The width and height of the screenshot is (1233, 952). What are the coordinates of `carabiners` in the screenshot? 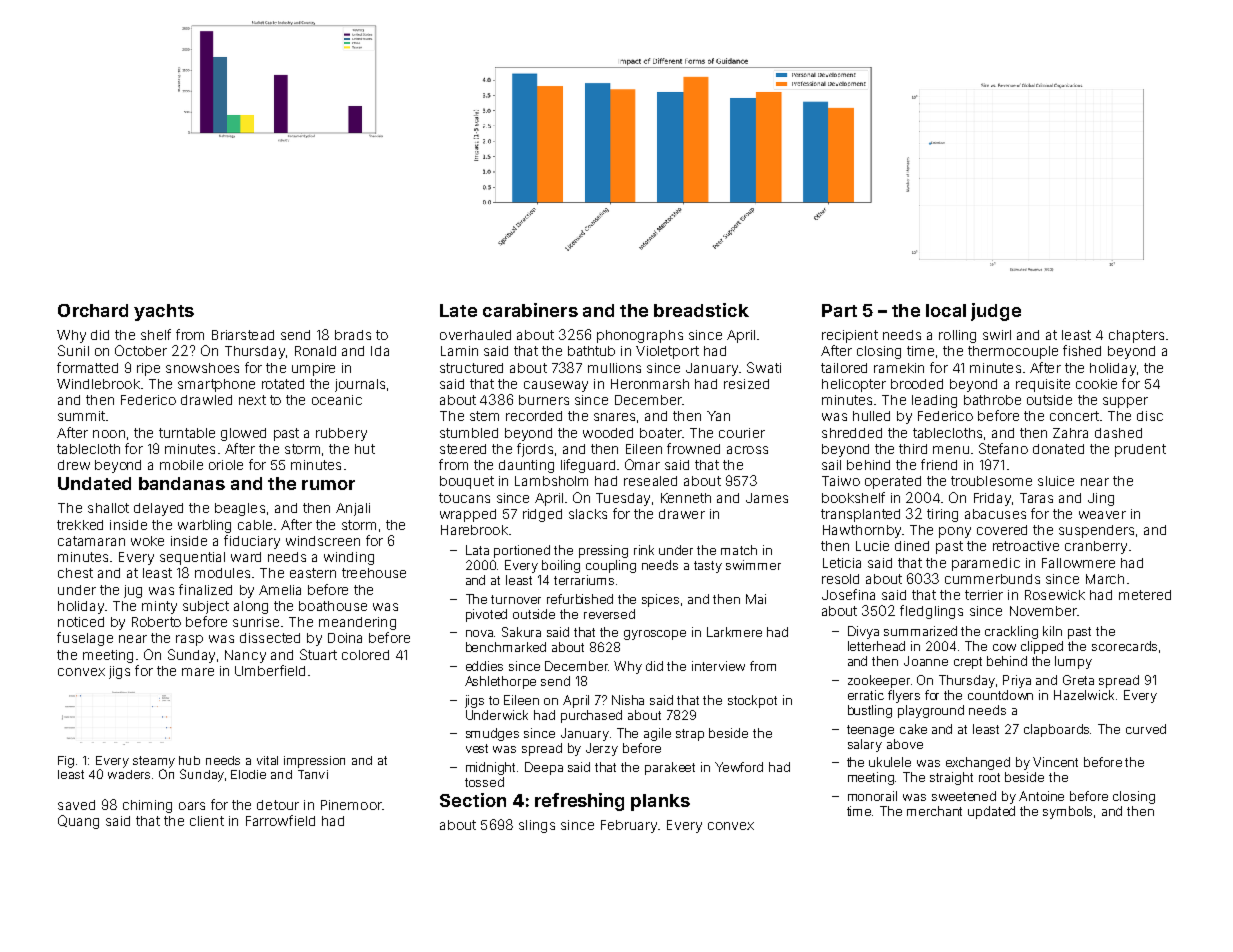 It's located at (530, 310).
